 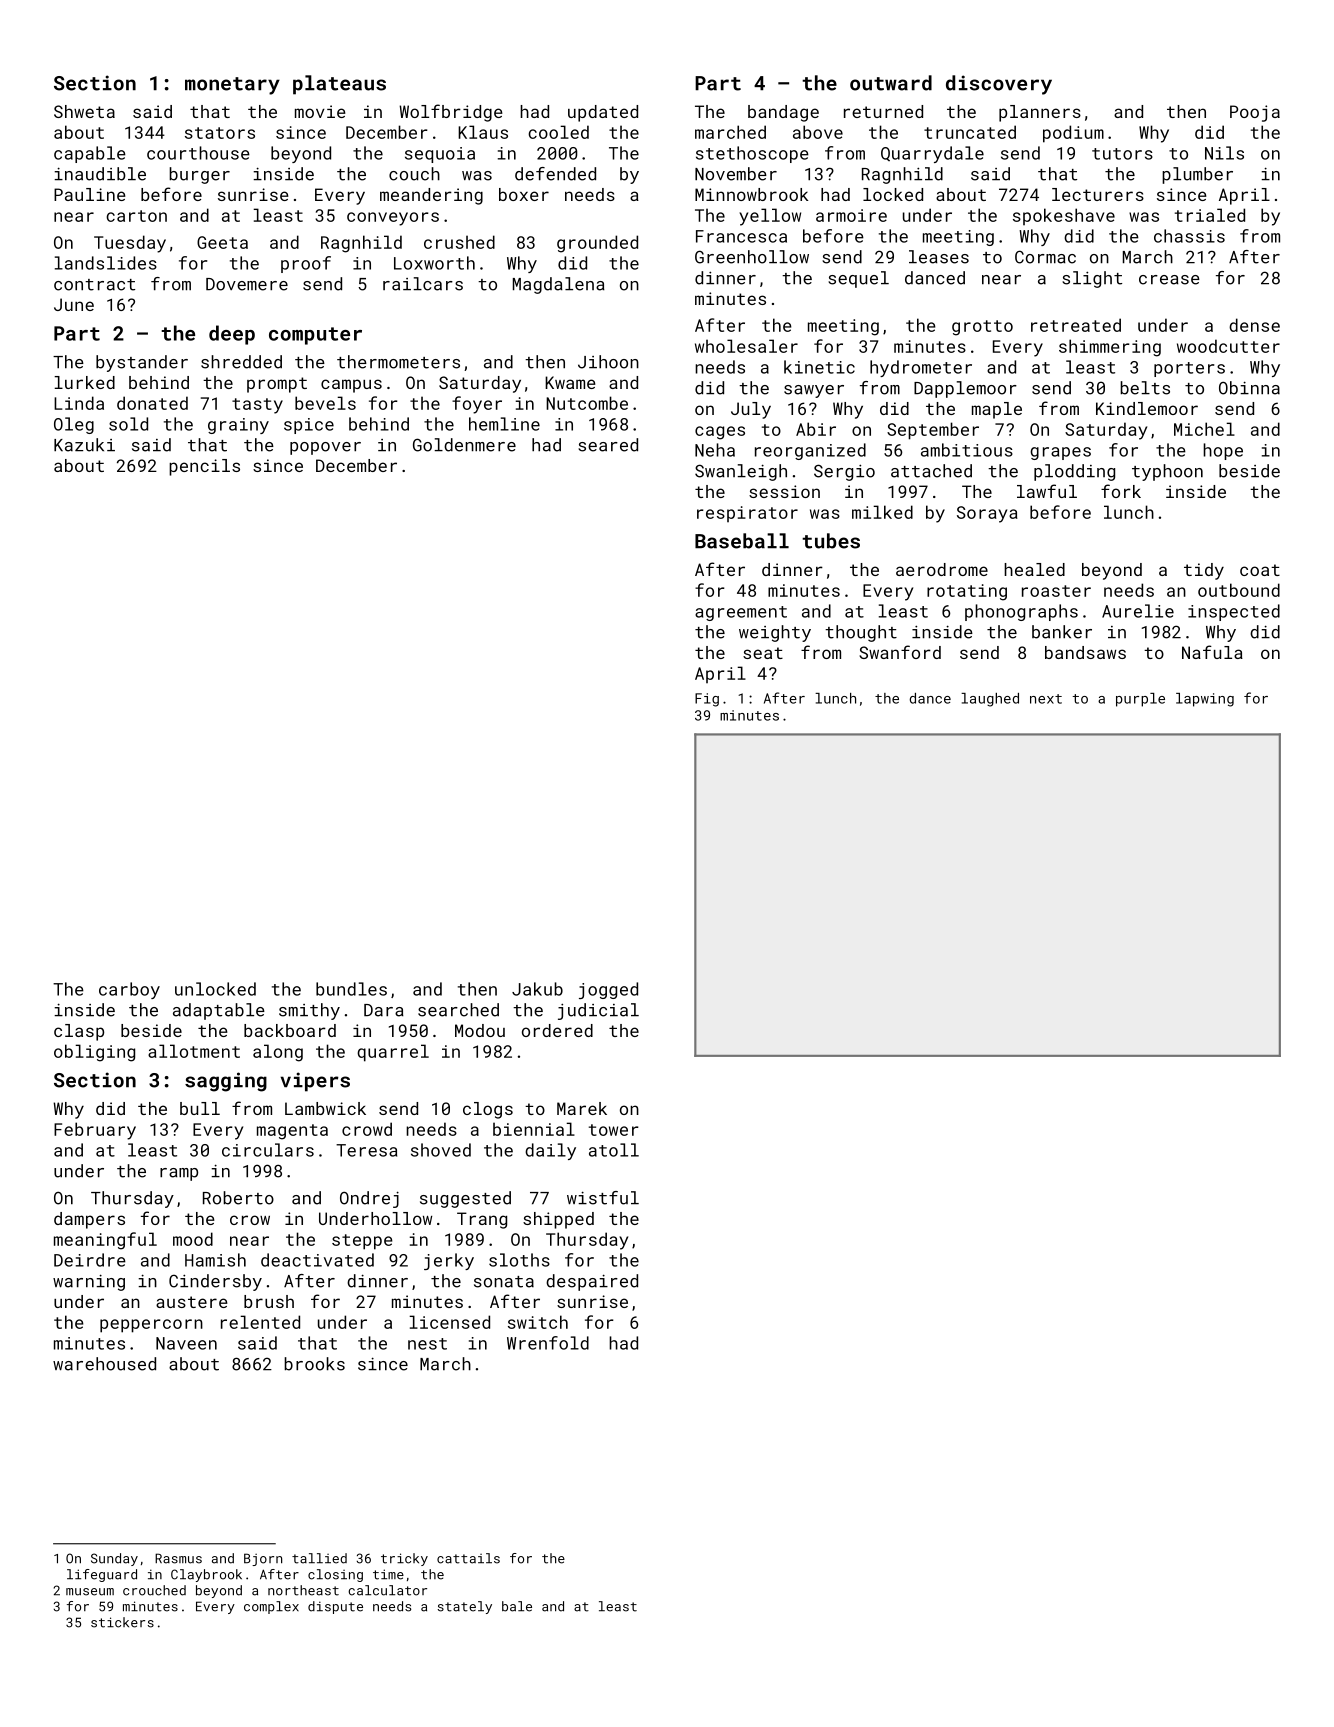 What do you see at coordinates (1205, 700) in the screenshot?
I see `lapwing` at bounding box center [1205, 700].
